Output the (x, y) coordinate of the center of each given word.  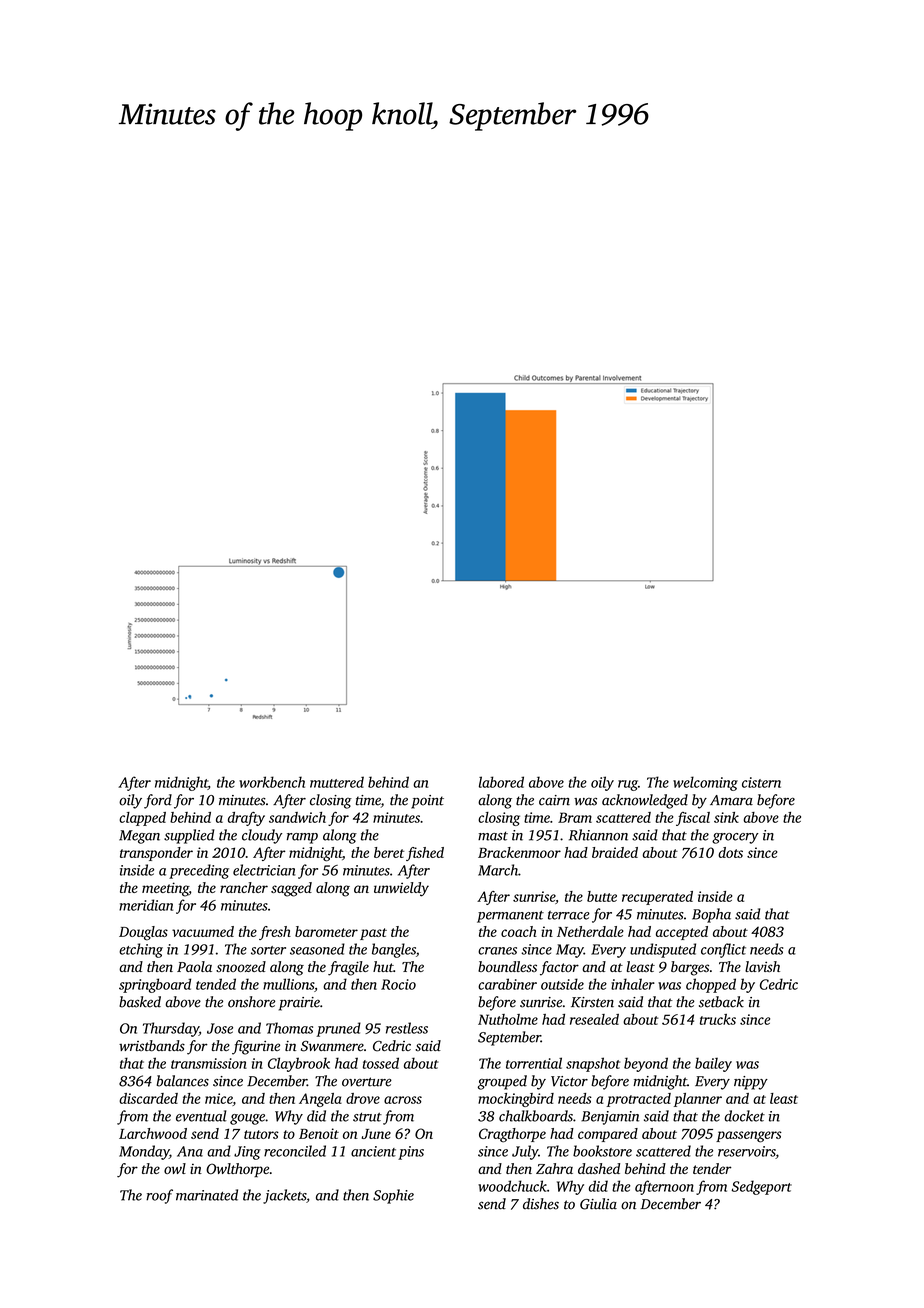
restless (407, 1028)
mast (493, 836)
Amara (731, 800)
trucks (718, 1019)
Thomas (289, 1028)
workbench (272, 782)
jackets (284, 1196)
